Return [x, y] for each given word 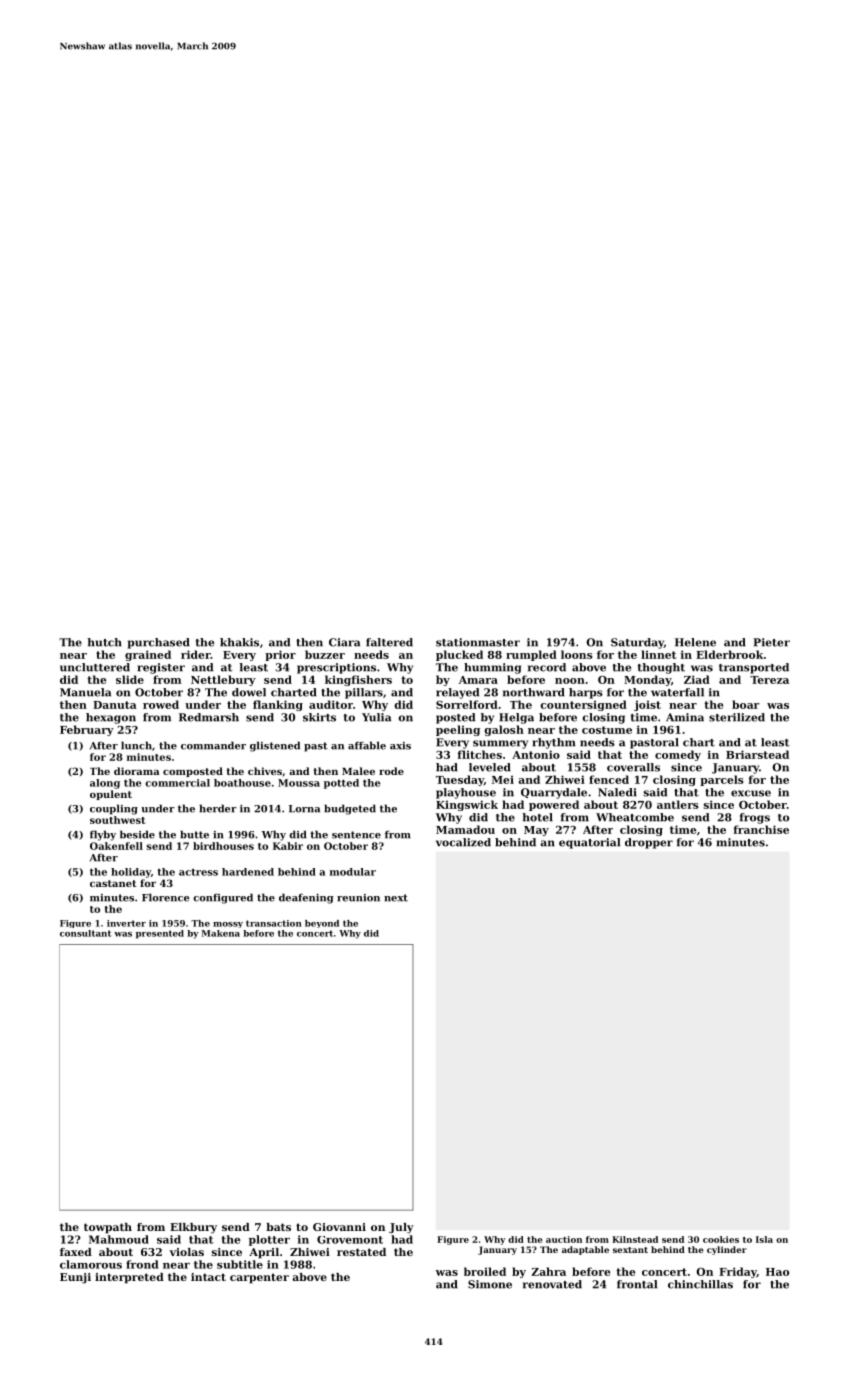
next [396, 898]
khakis [239, 642]
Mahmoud [119, 1239]
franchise [761, 829]
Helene [695, 642]
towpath [108, 1228]
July [401, 1228]
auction [564, 1239]
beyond [322, 924]
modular [353, 872]
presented [160, 934]
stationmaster [478, 642]
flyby [103, 835]
